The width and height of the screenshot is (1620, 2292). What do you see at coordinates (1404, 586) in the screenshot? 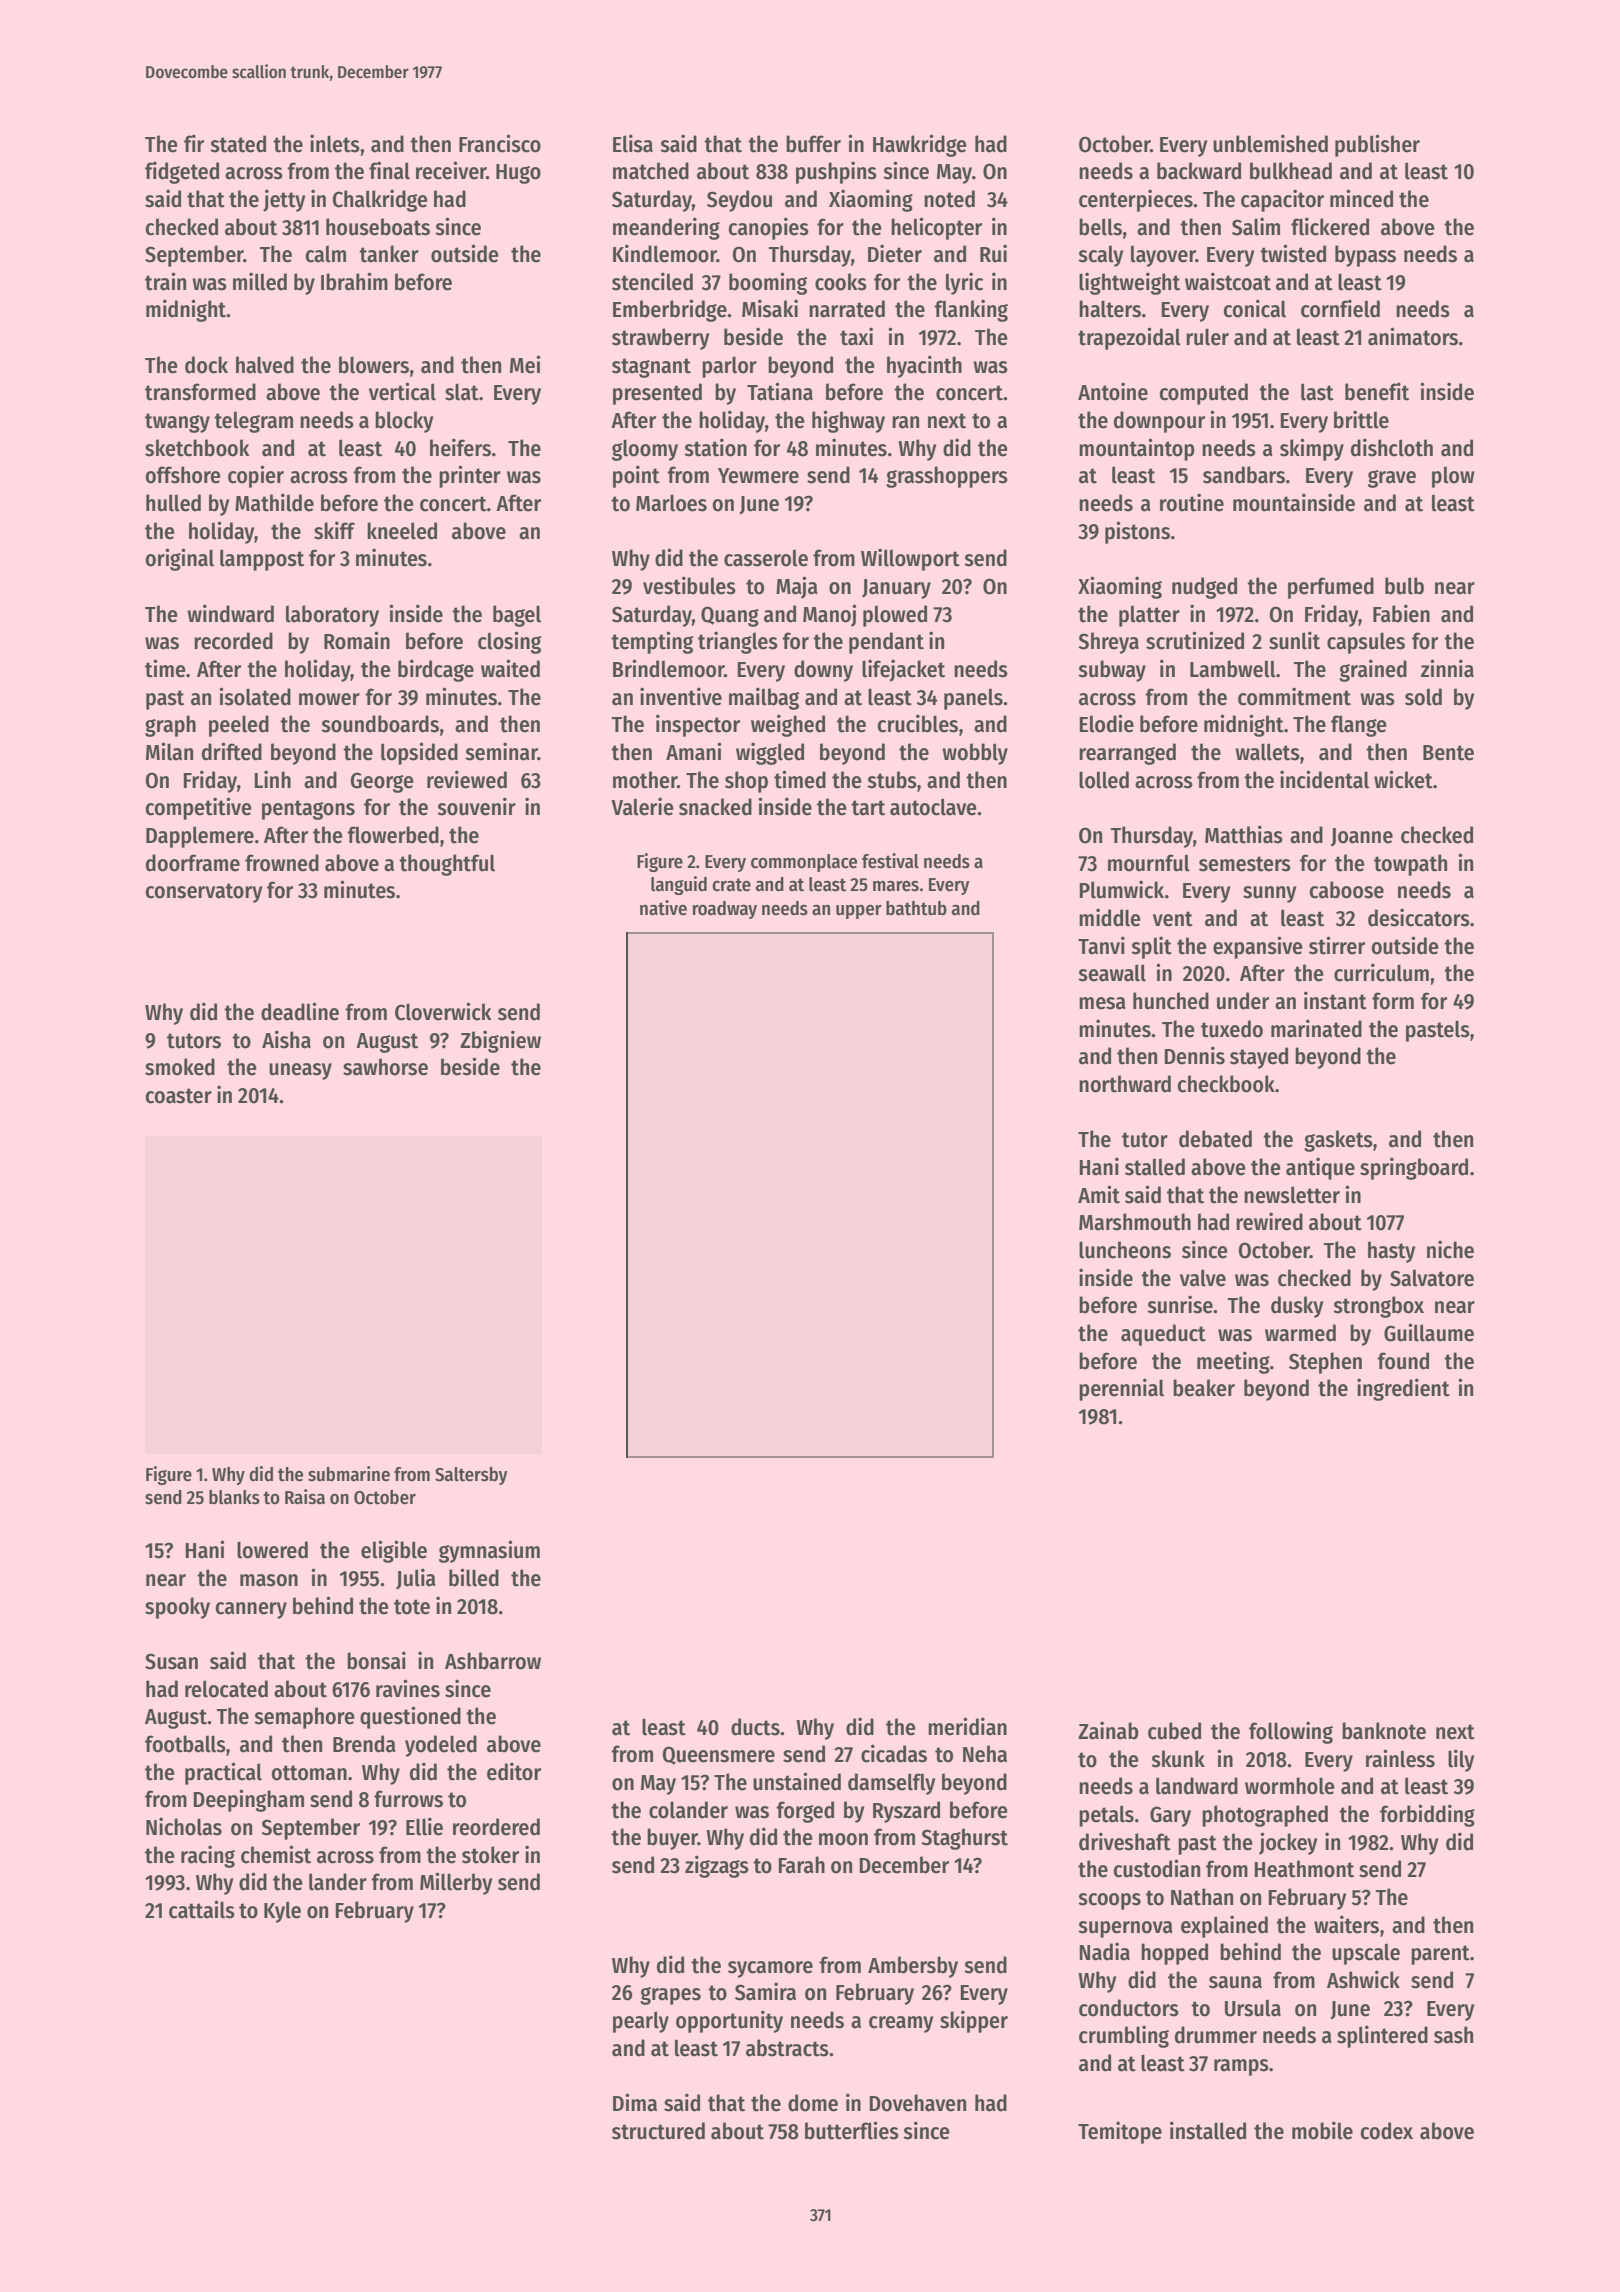
I see `bulb` at bounding box center [1404, 586].
